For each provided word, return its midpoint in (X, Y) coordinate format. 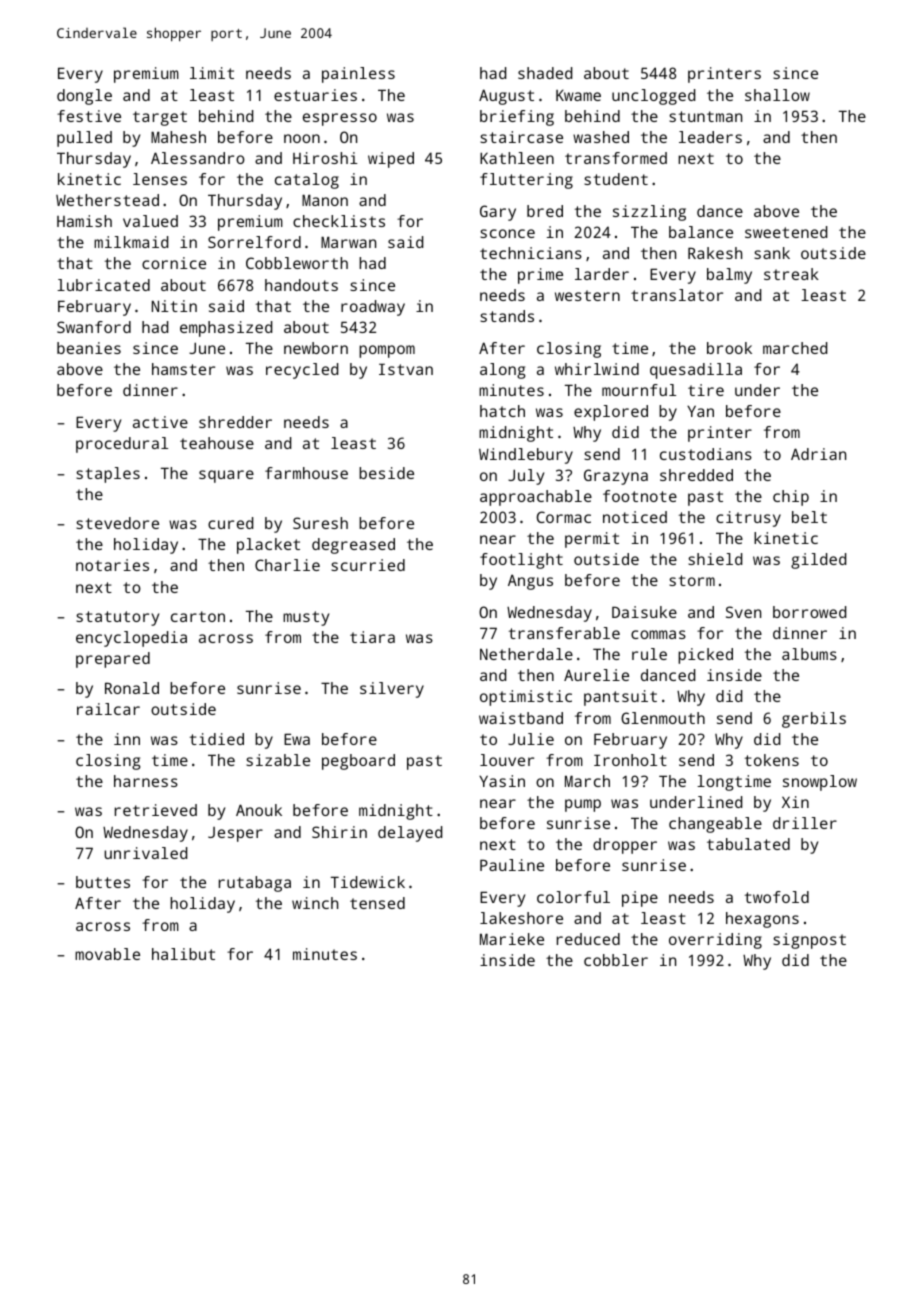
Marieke (512, 939)
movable (107, 954)
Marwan (348, 242)
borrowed (809, 612)
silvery (392, 690)
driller (805, 823)
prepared (113, 660)
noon (302, 138)
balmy (729, 276)
